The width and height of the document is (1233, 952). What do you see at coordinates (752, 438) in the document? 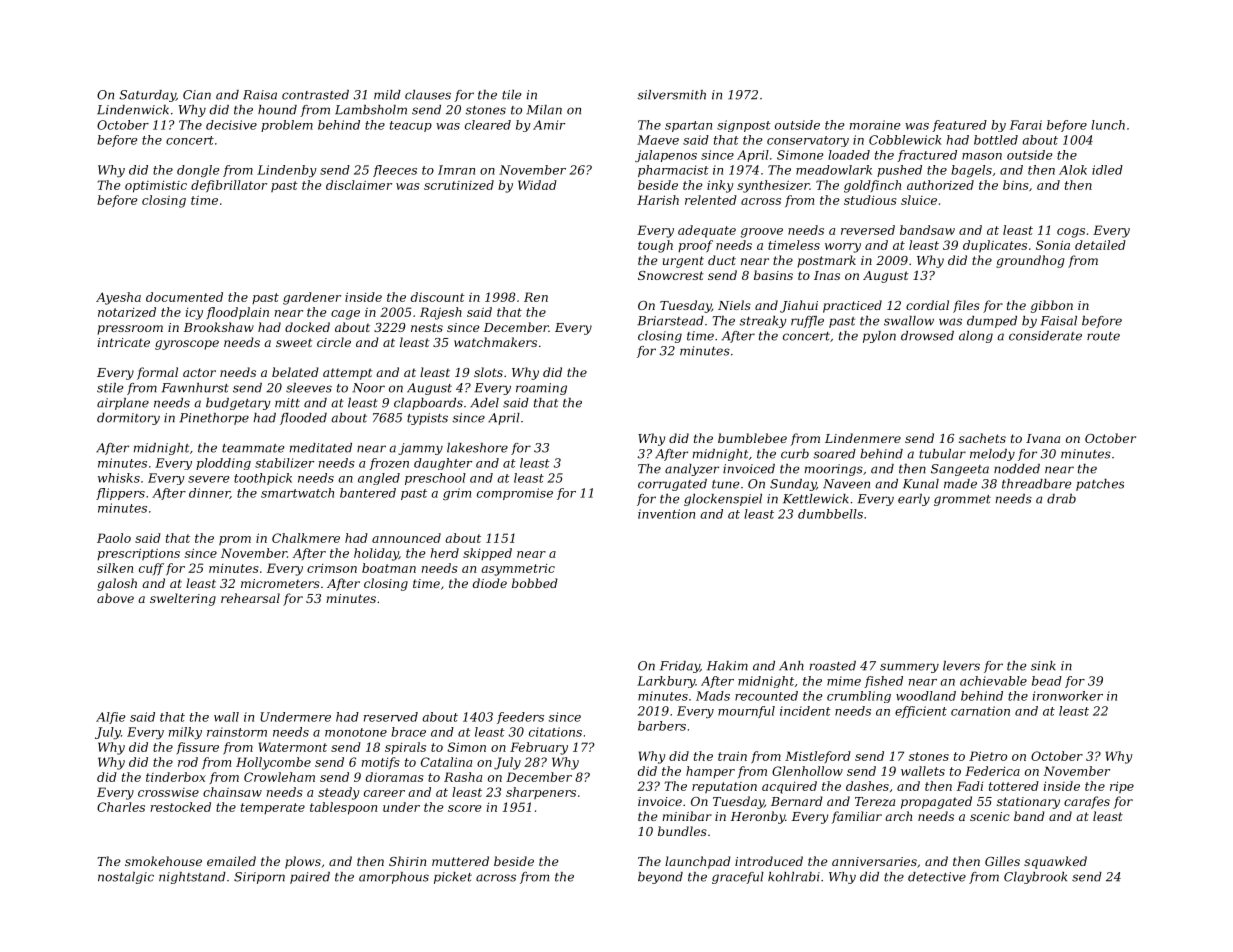
I see `bumblebee` at bounding box center [752, 438].
